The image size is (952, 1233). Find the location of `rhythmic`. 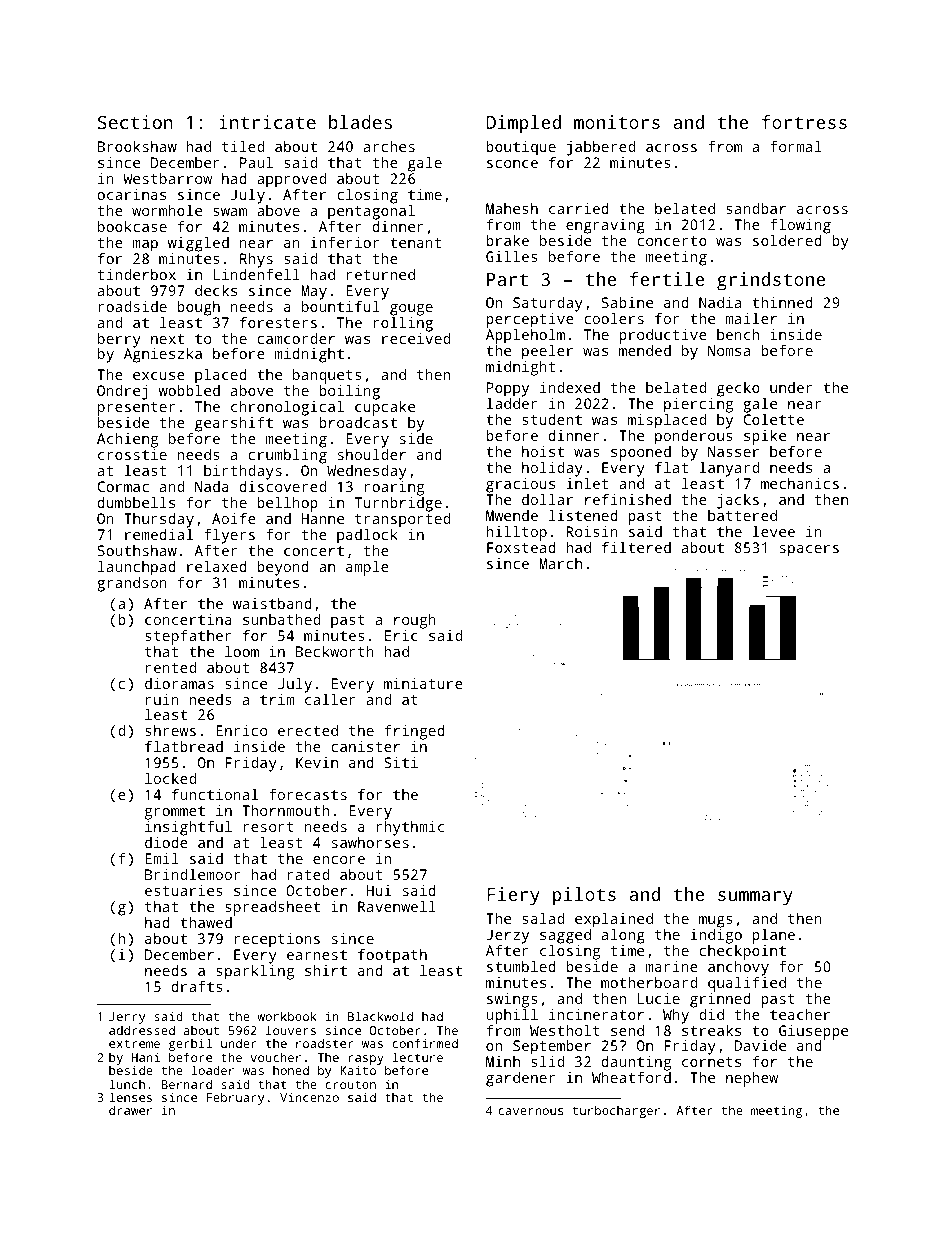

rhythmic is located at coordinates (410, 828).
